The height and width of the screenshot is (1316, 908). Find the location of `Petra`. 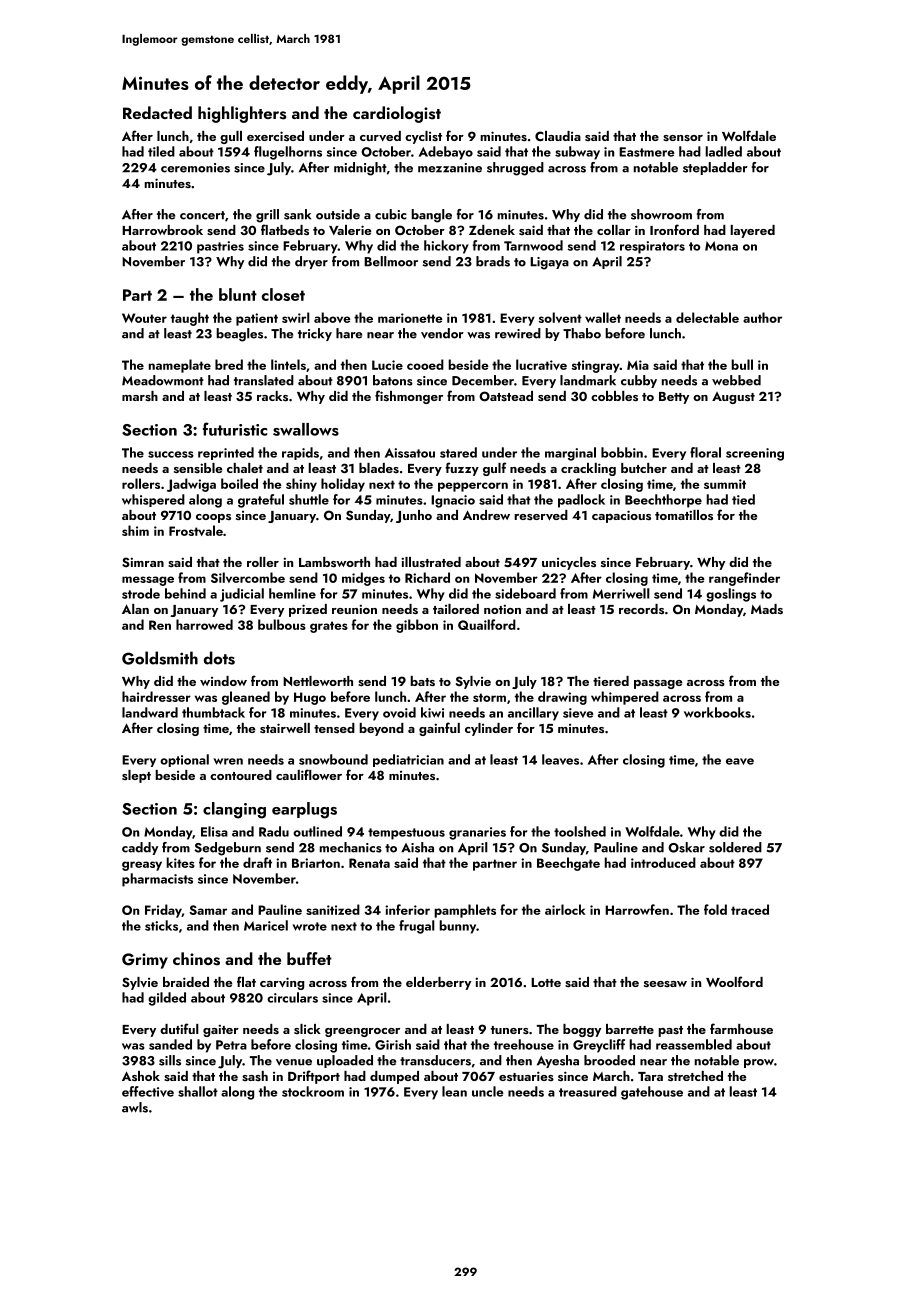

Petra is located at coordinates (231, 1045).
